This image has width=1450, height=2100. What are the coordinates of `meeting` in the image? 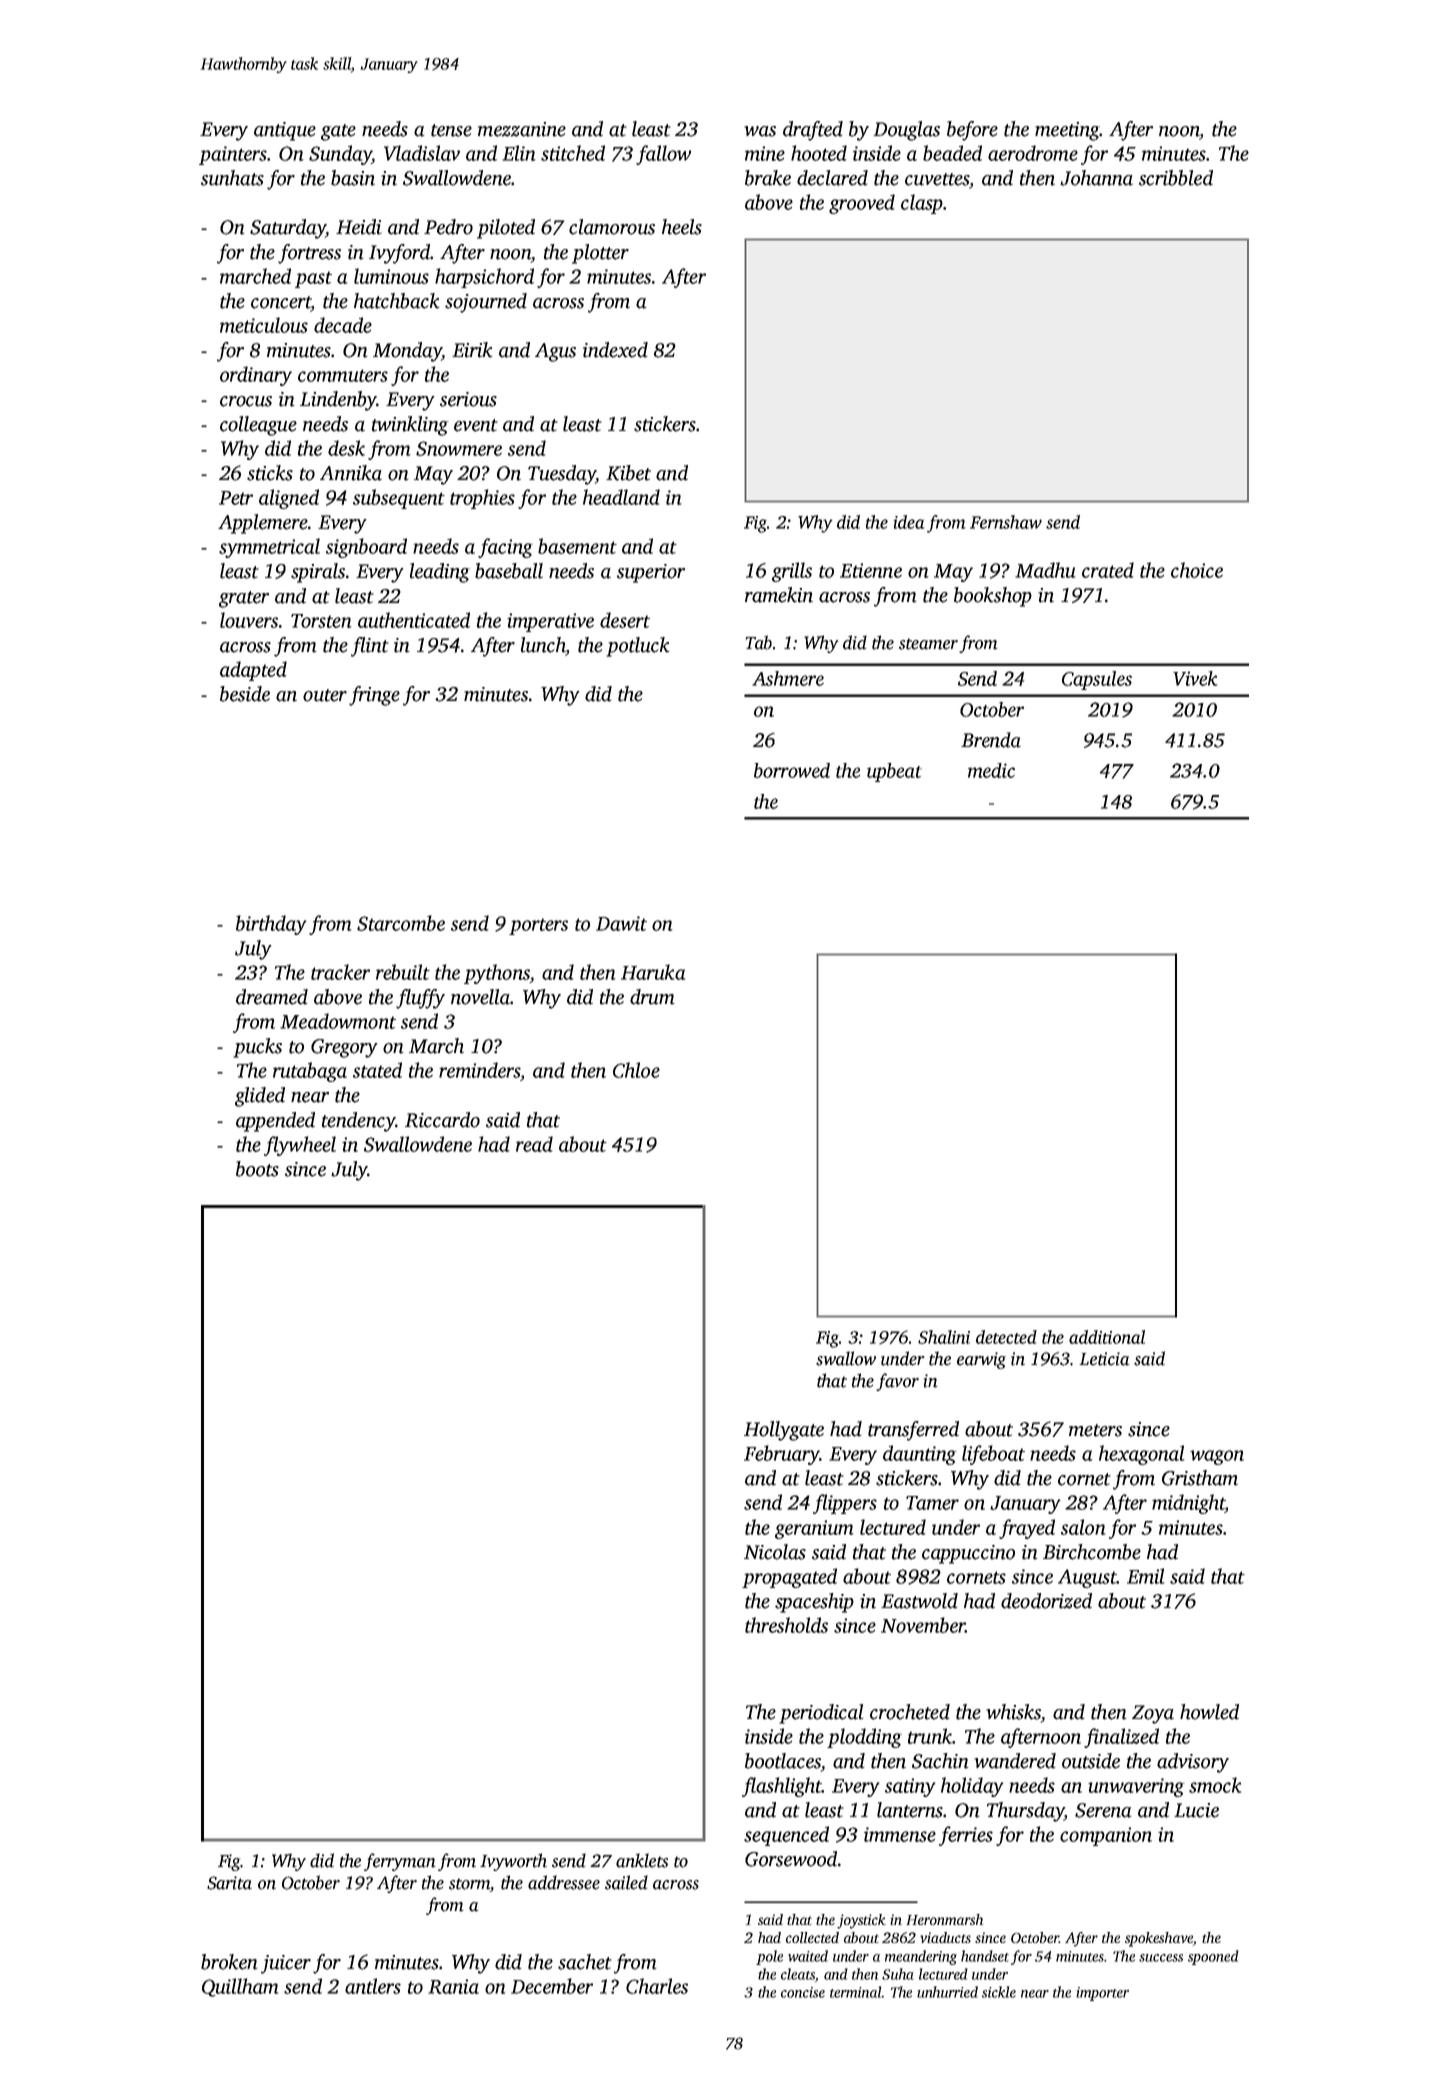 It's located at (1067, 131).
